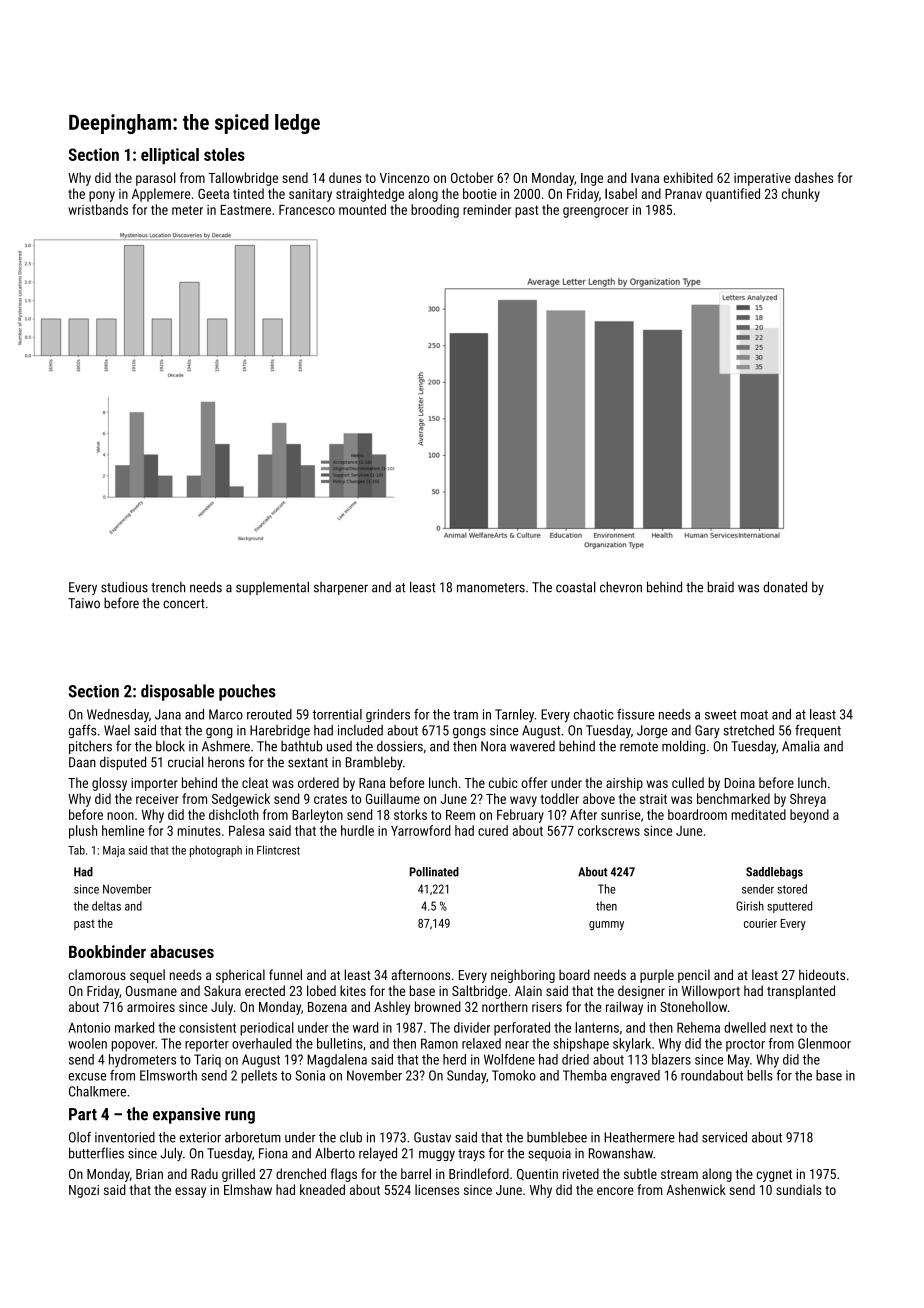 This page has width=924, height=1308. What do you see at coordinates (200, 1137) in the page?
I see `exterior` at bounding box center [200, 1137].
